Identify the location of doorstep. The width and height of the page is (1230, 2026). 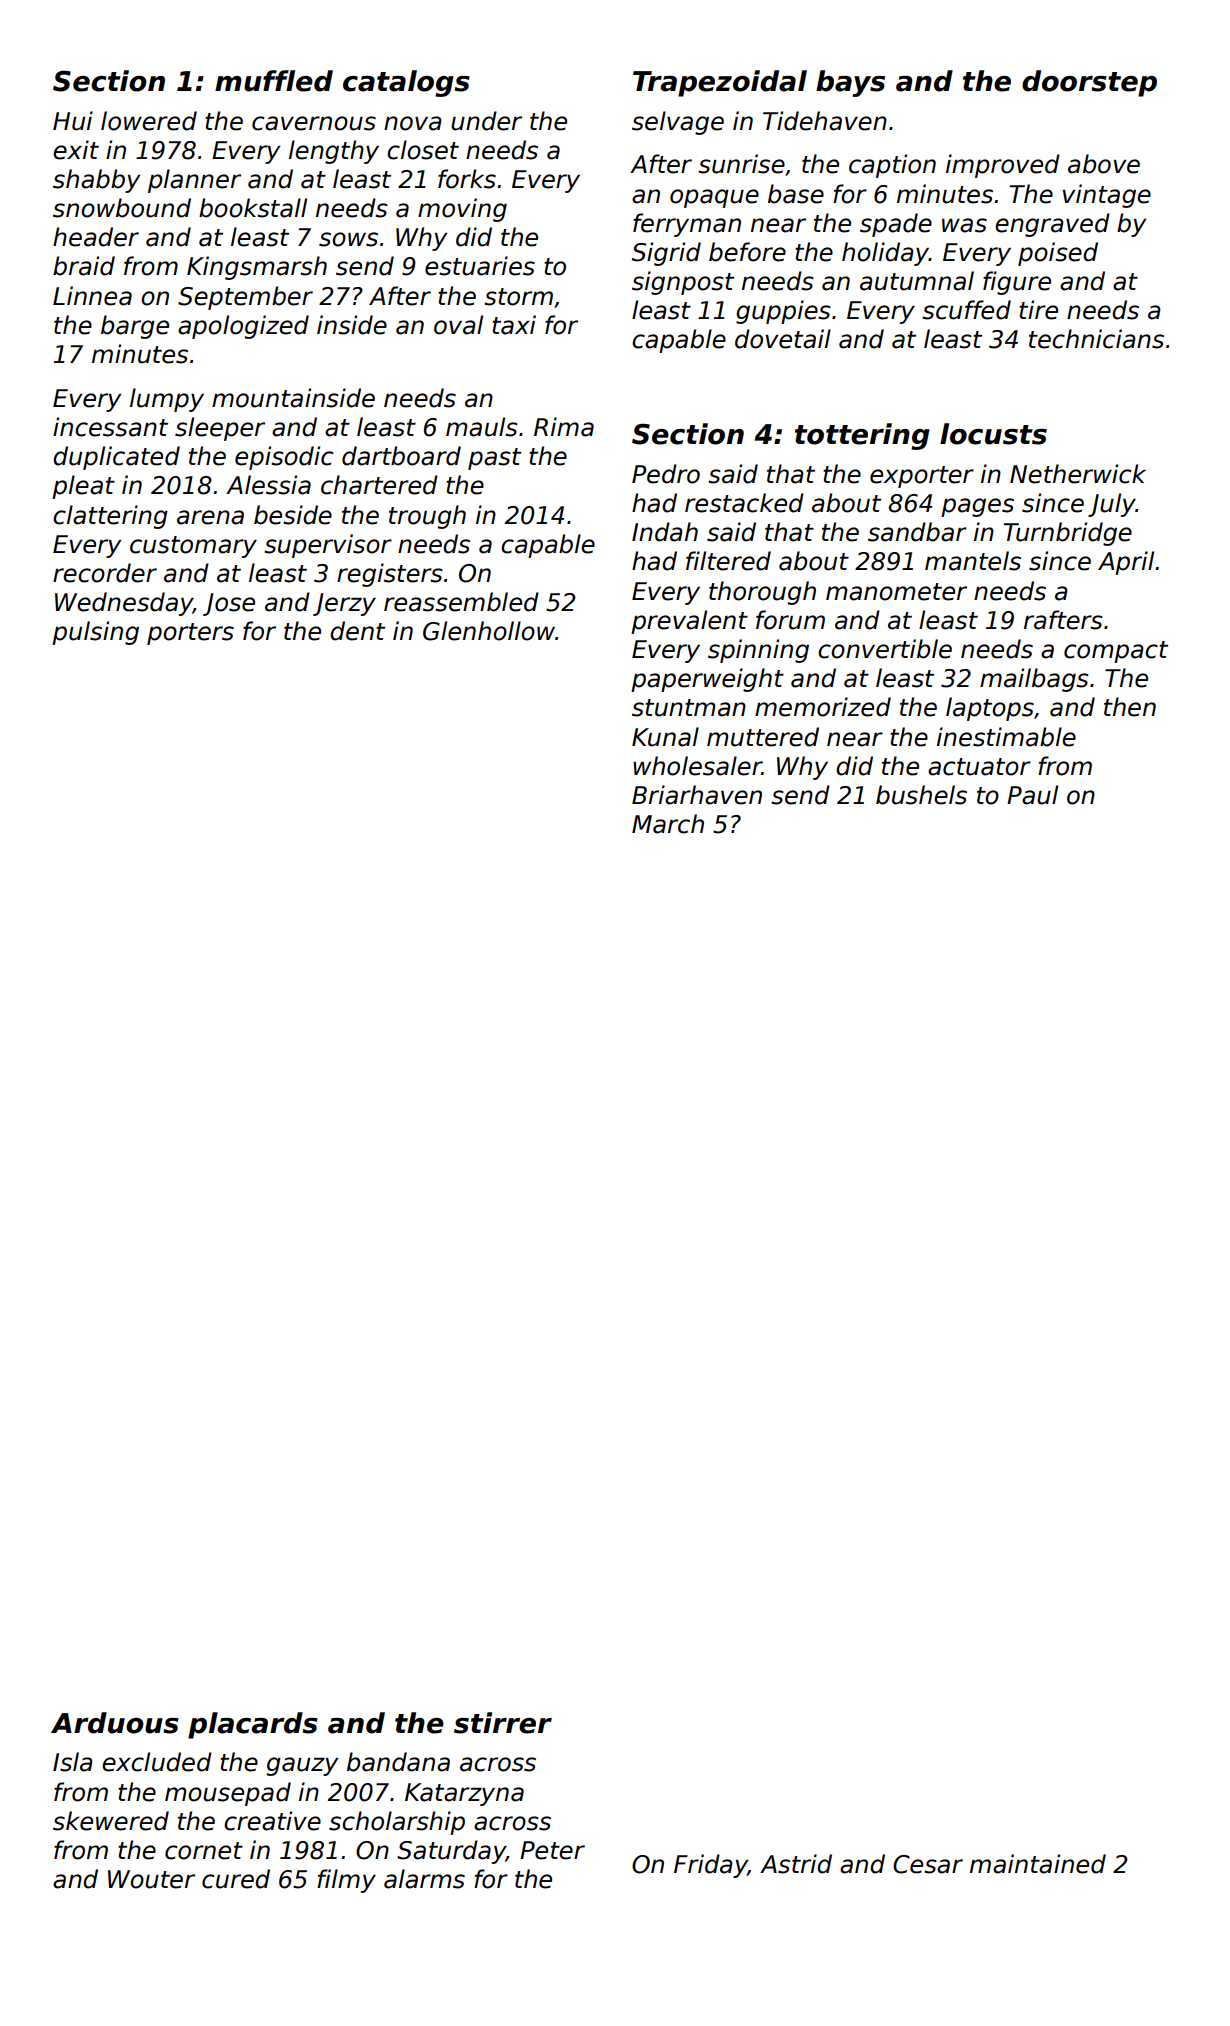
(1089, 83).
